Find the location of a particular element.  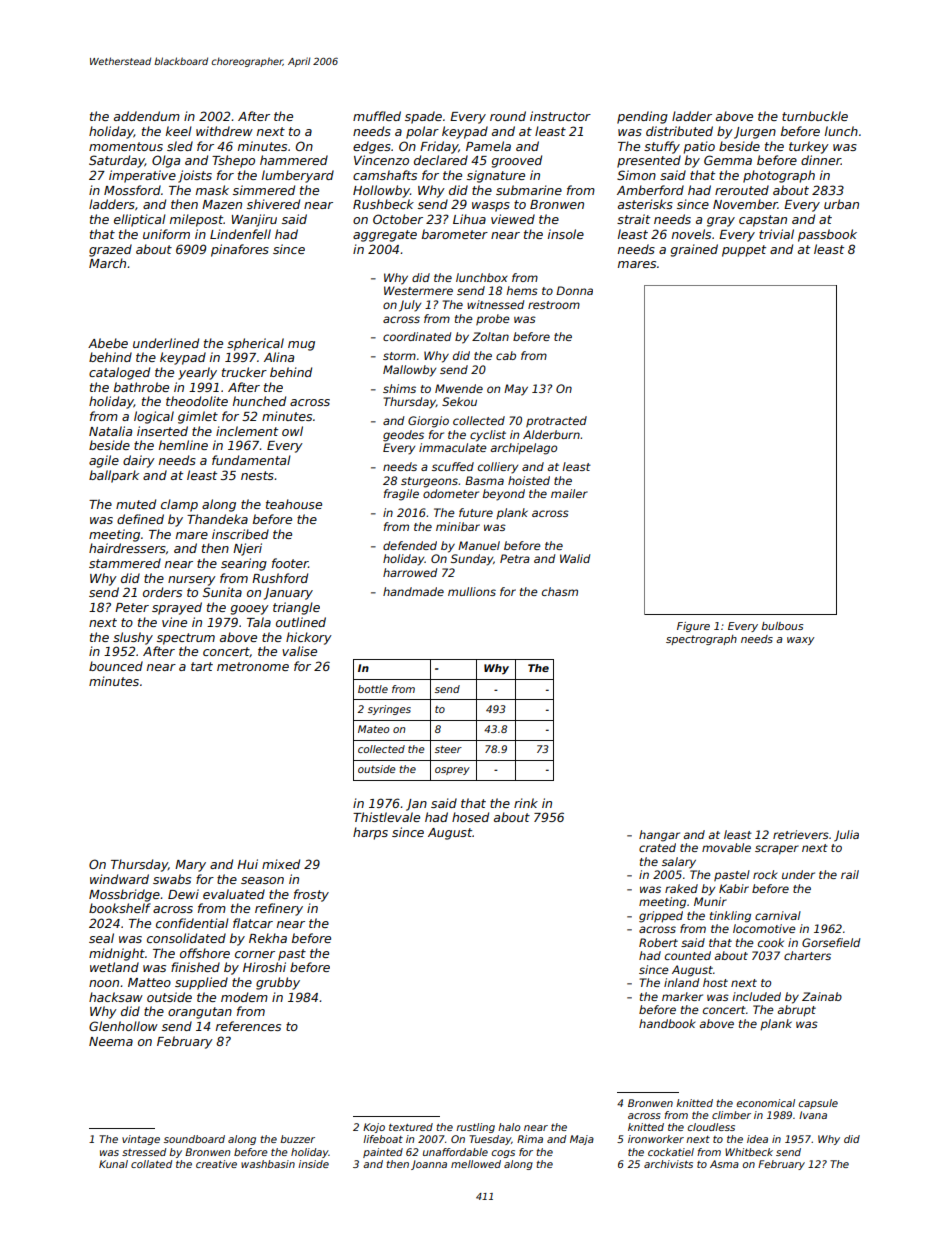

Whitbeck is located at coordinates (749, 1152).
